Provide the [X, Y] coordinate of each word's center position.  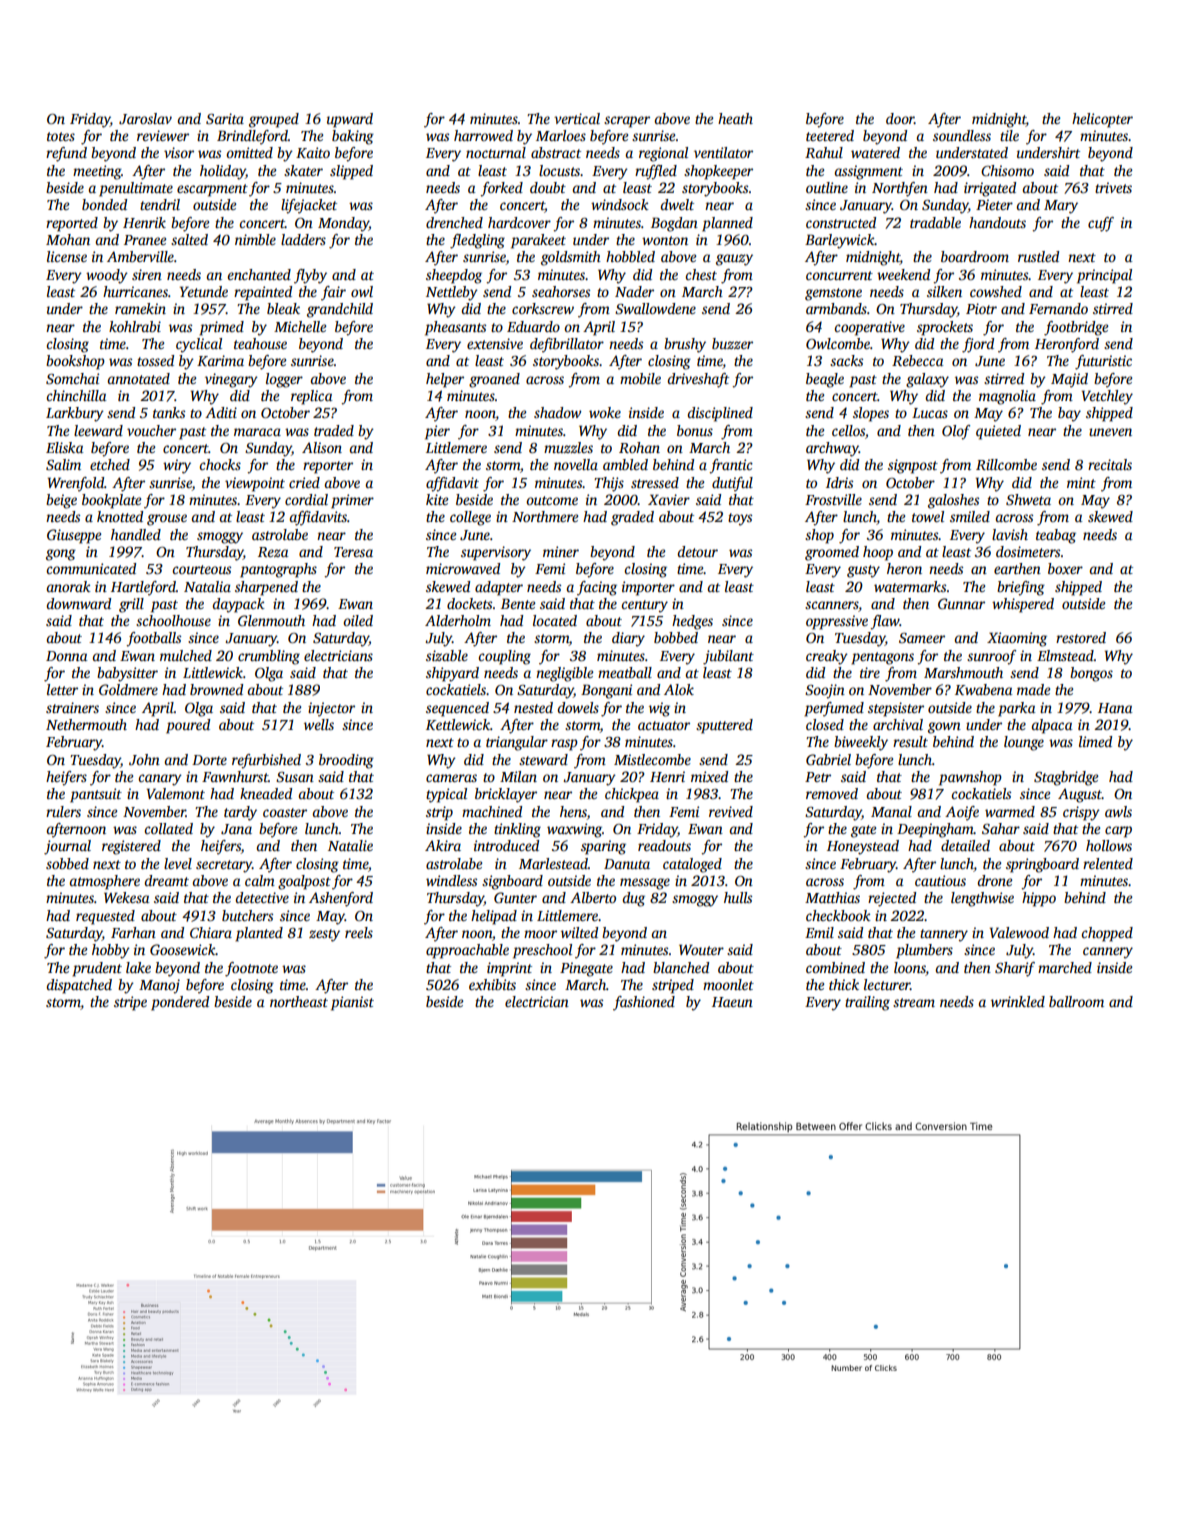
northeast [299, 1001]
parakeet [538, 241]
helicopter [1102, 120]
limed [1095, 741]
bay [1069, 414]
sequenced [457, 709]
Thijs [609, 484]
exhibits [492, 984]
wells [319, 724]
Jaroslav [145, 118]
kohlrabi [135, 326]
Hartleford [143, 588]
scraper [627, 122]
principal [1104, 276]
